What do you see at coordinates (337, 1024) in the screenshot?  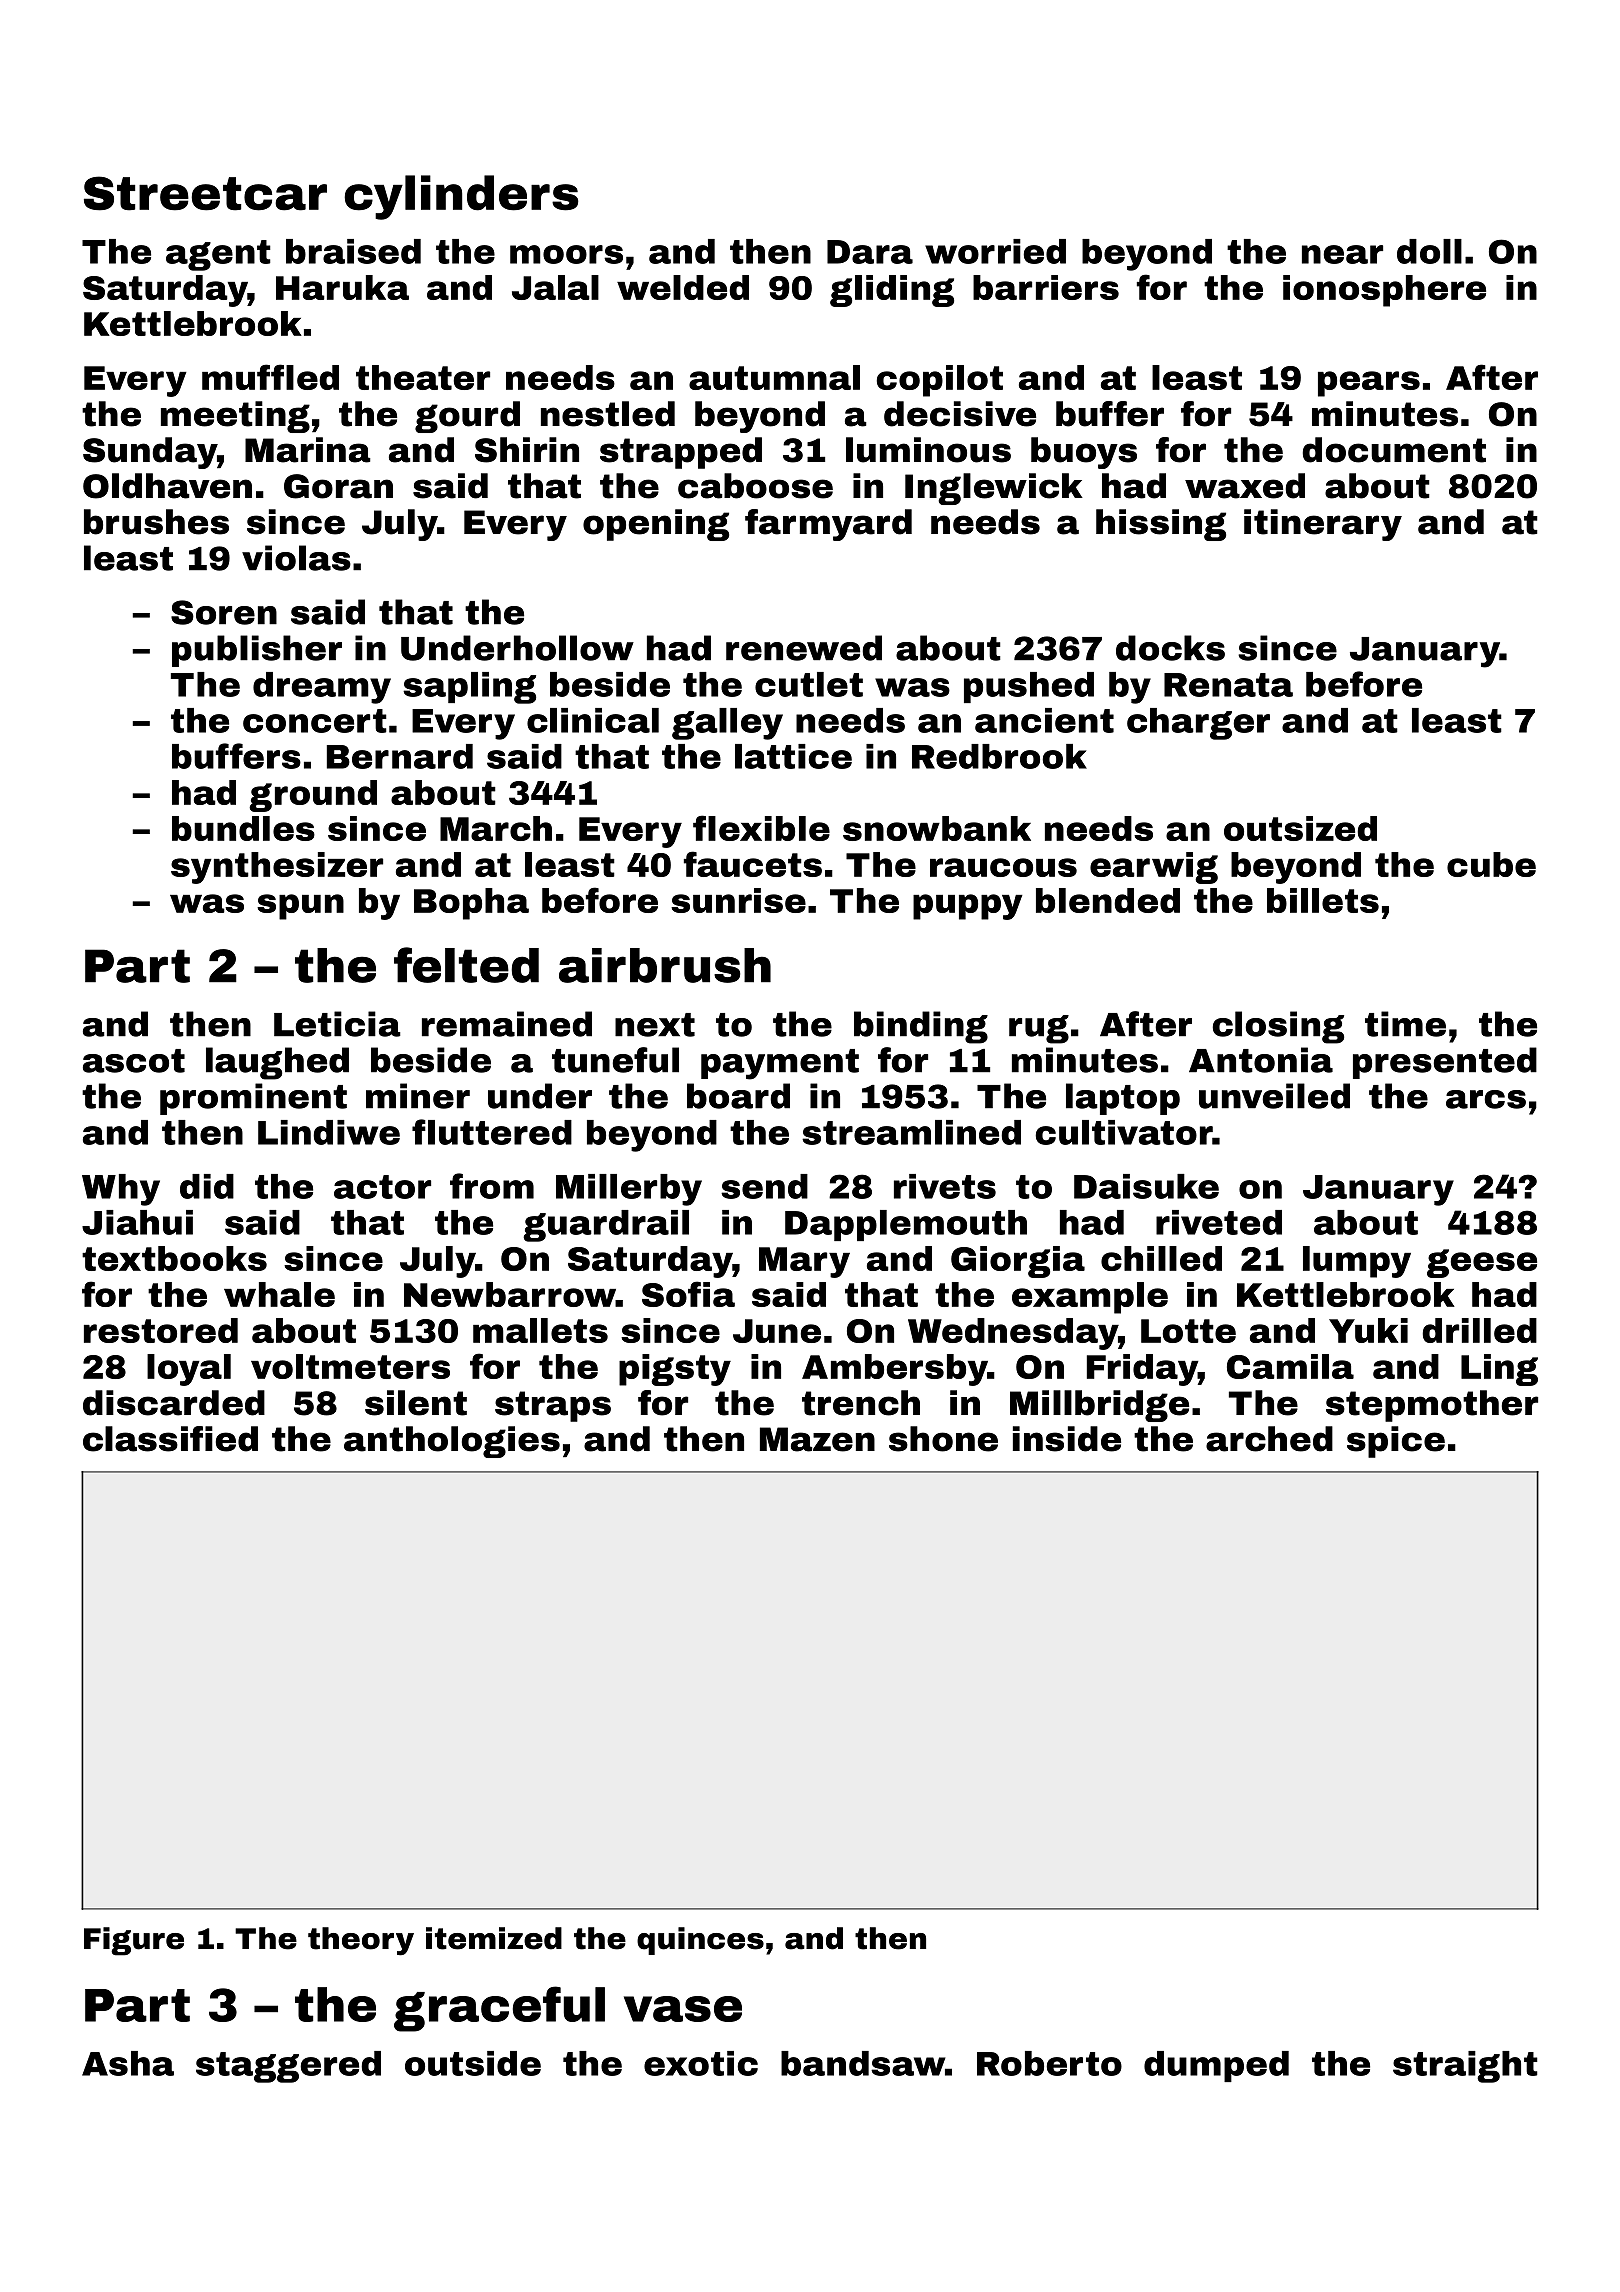 I see `Leticia` at bounding box center [337, 1024].
